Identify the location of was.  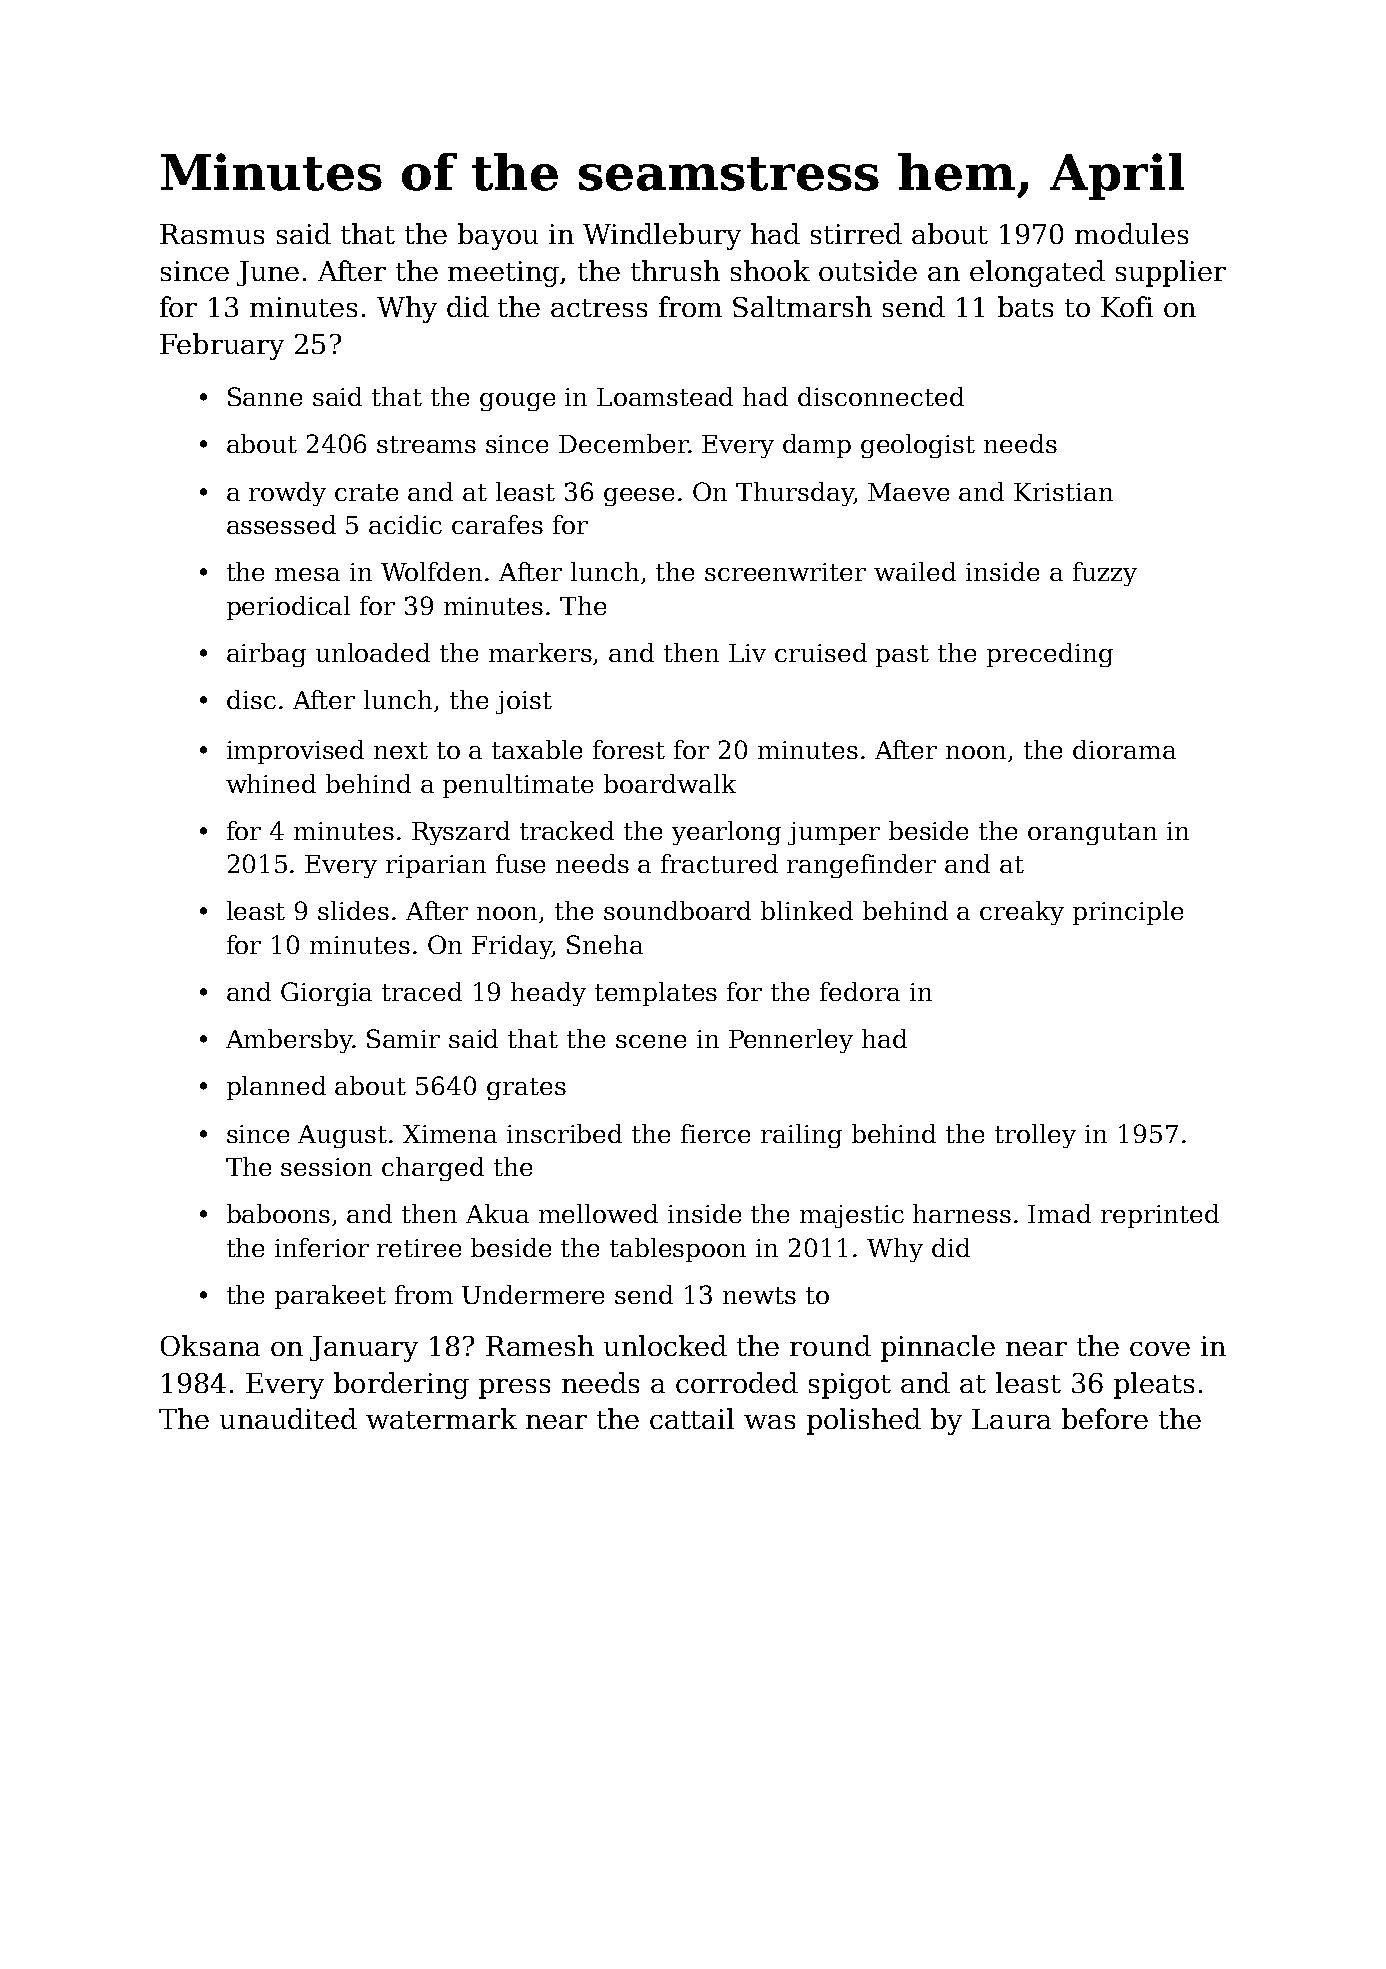
(769, 1422).
